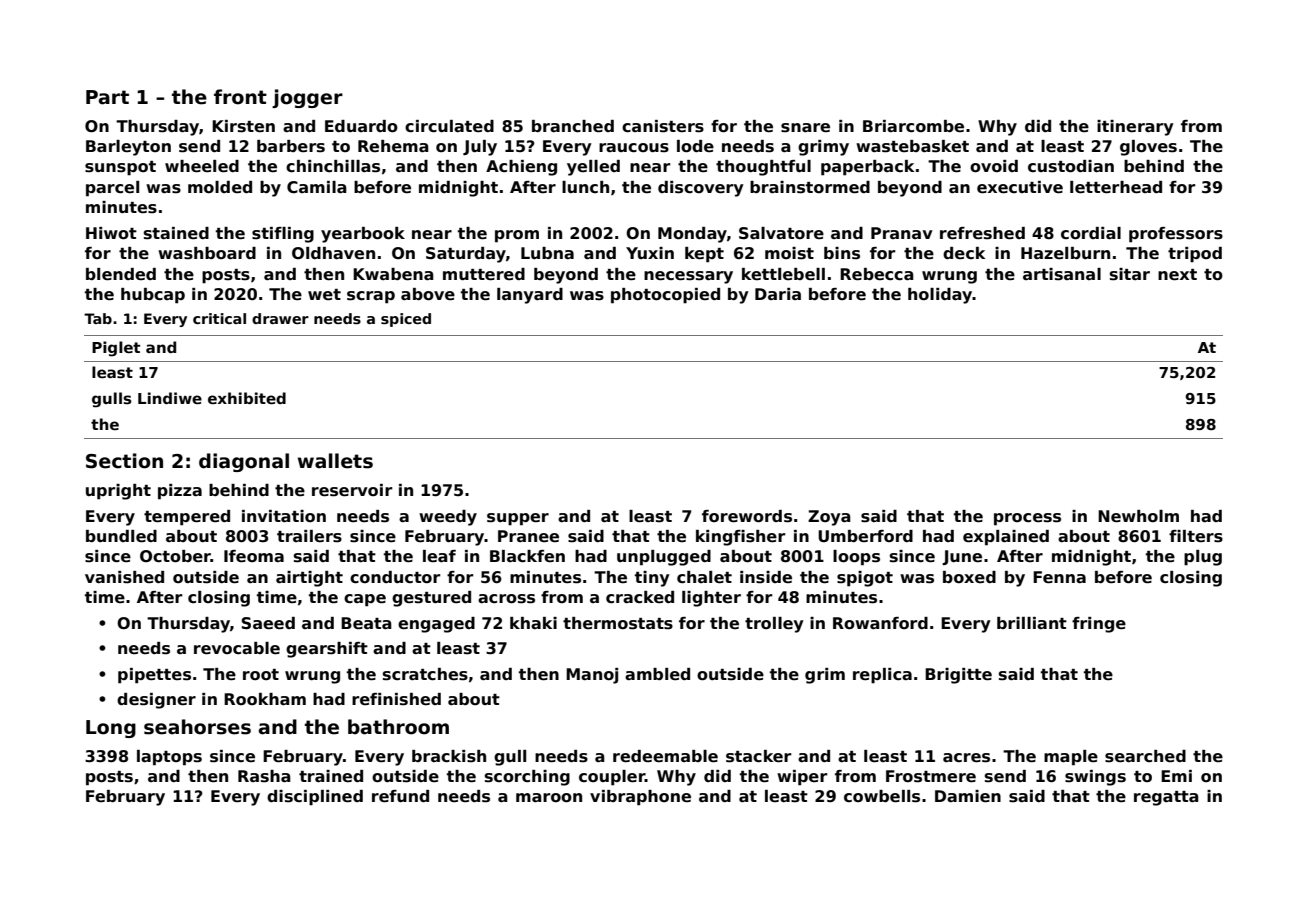 This document has width=1308, height=924. What do you see at coordinates (398, 727) in the document?
I see `bathroom` at bounding box center [398, 727].
